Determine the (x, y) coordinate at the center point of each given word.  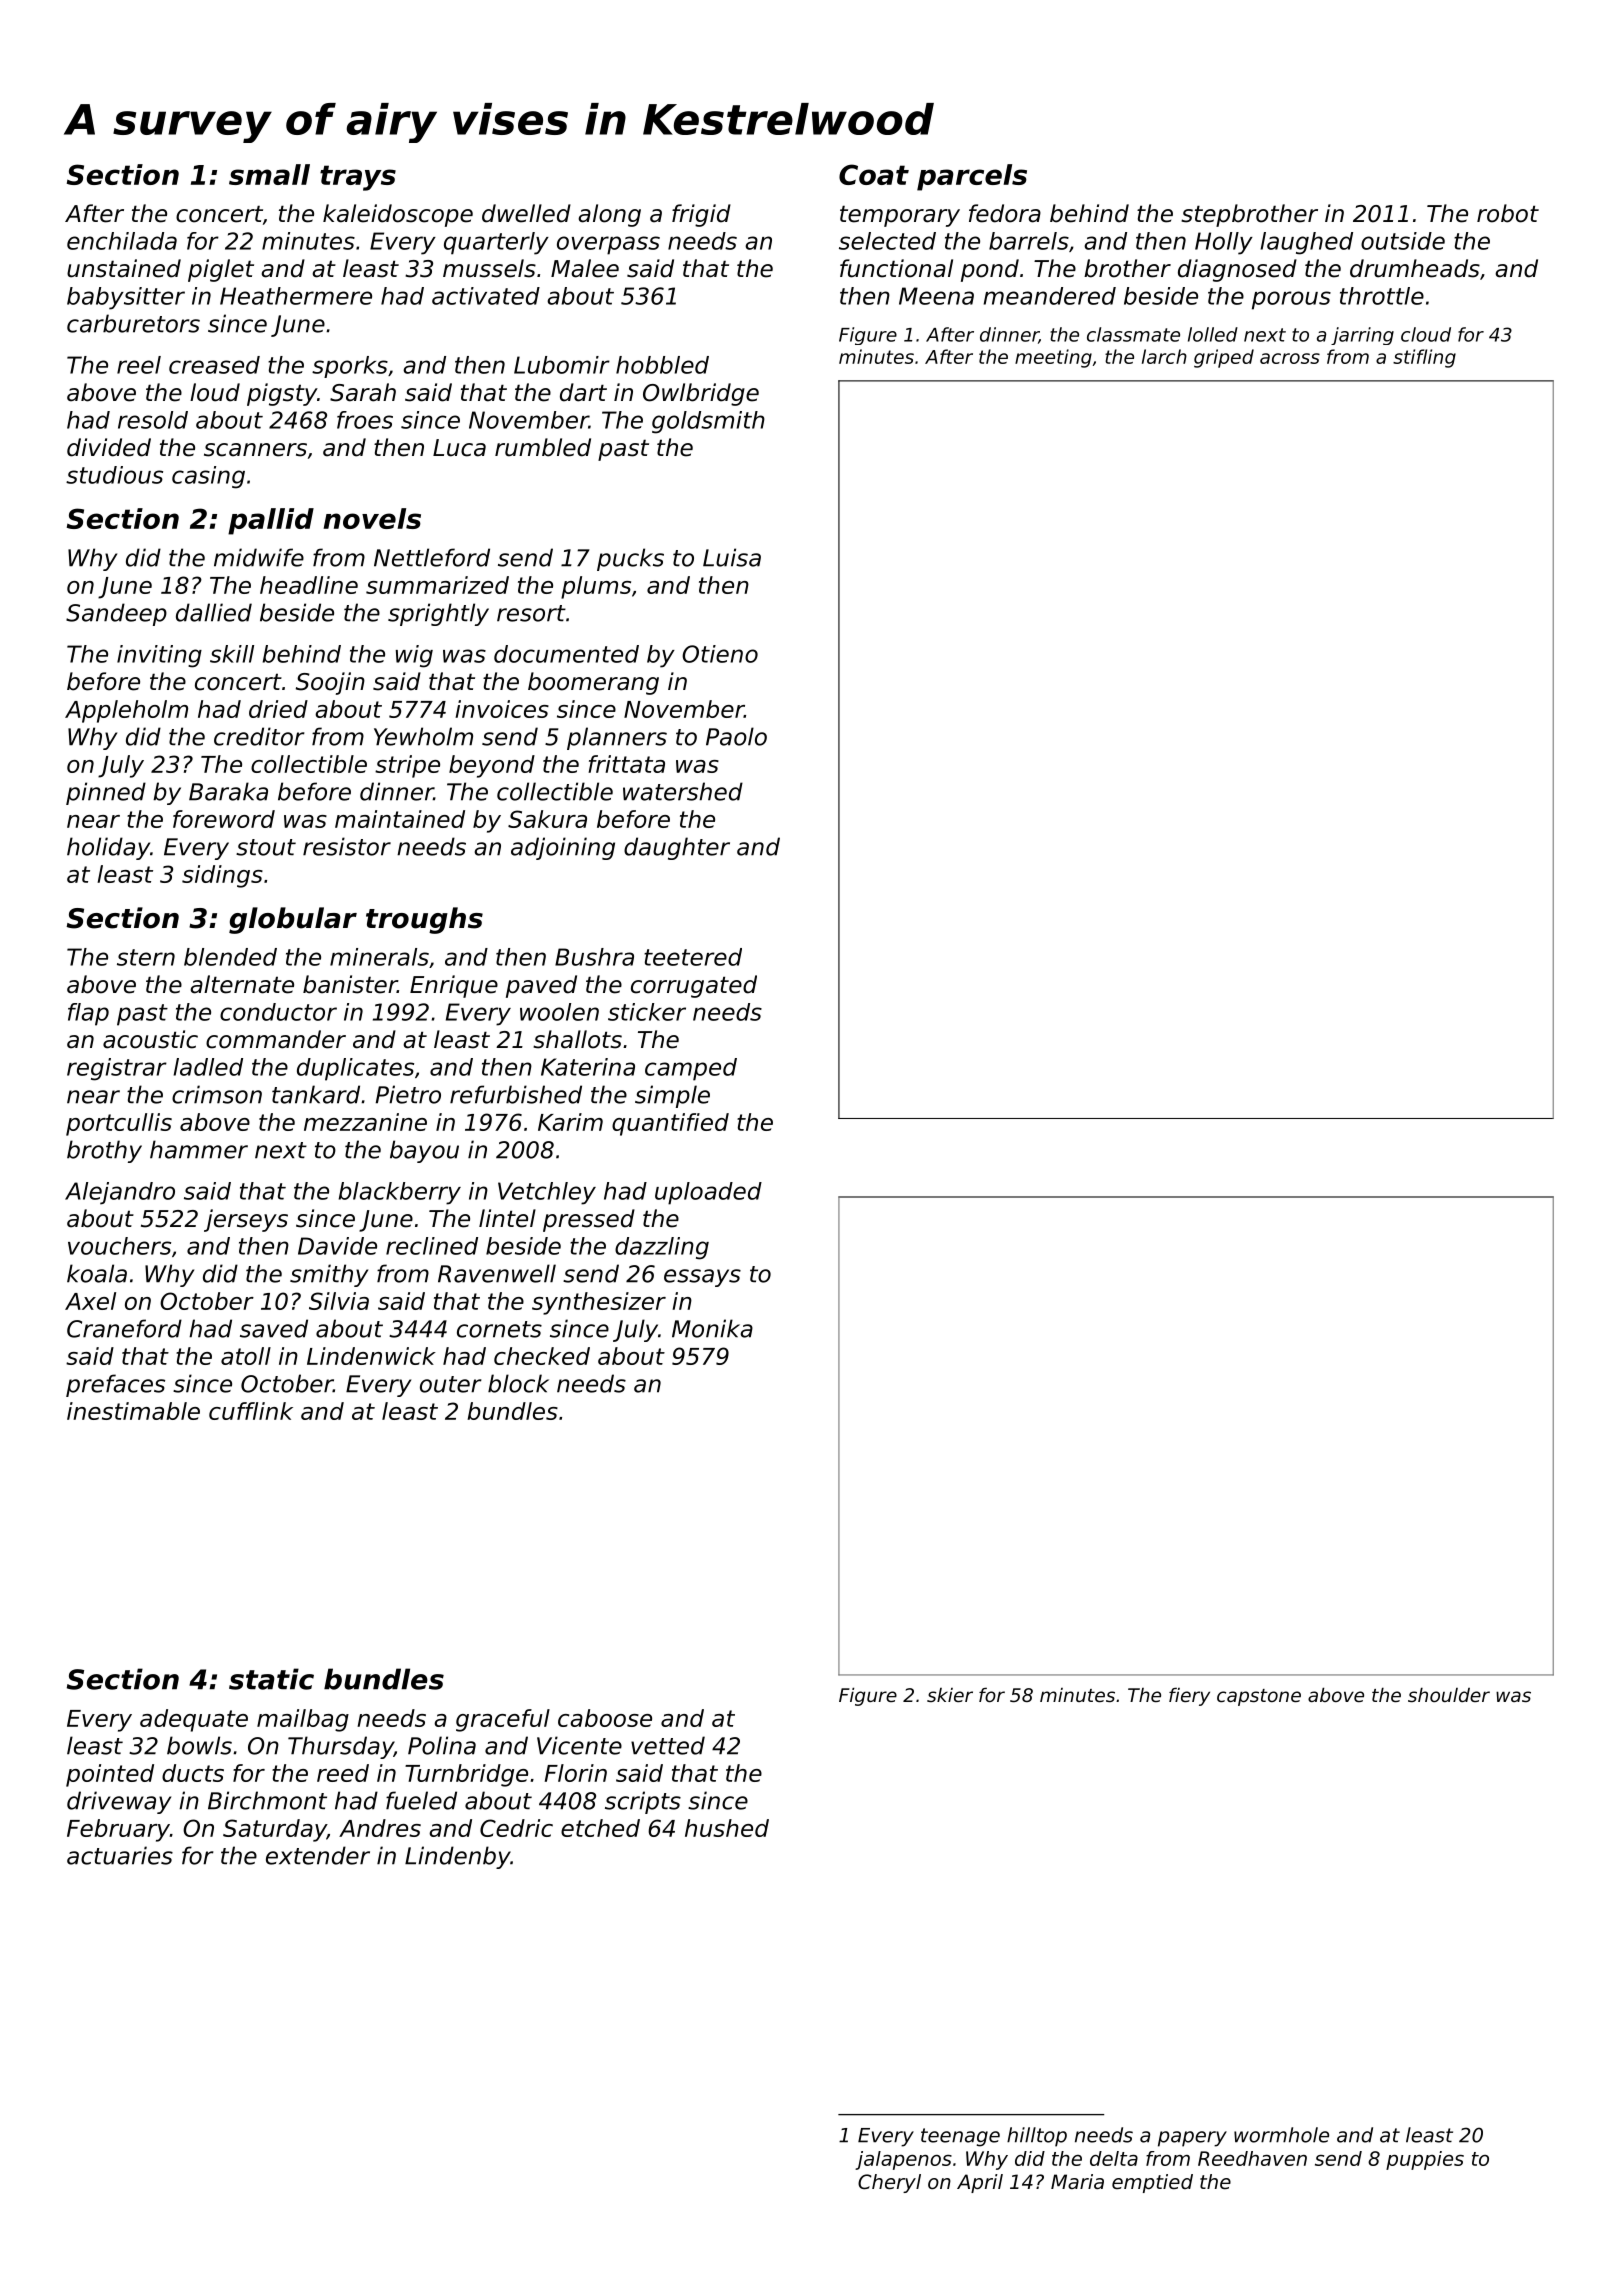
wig (414, 656)
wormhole (1281, 2135)
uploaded (708, 1193)
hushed (727, 1828)
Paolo (736, 736)
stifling (1424, 358)
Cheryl (889, 2183)
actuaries (120, 1855)
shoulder (1449, 1694)
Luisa (732, 557)
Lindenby (458, 1857)
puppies (1425, 2160)
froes (365, 420)
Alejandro (120, 1193)
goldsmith (708, 422)
